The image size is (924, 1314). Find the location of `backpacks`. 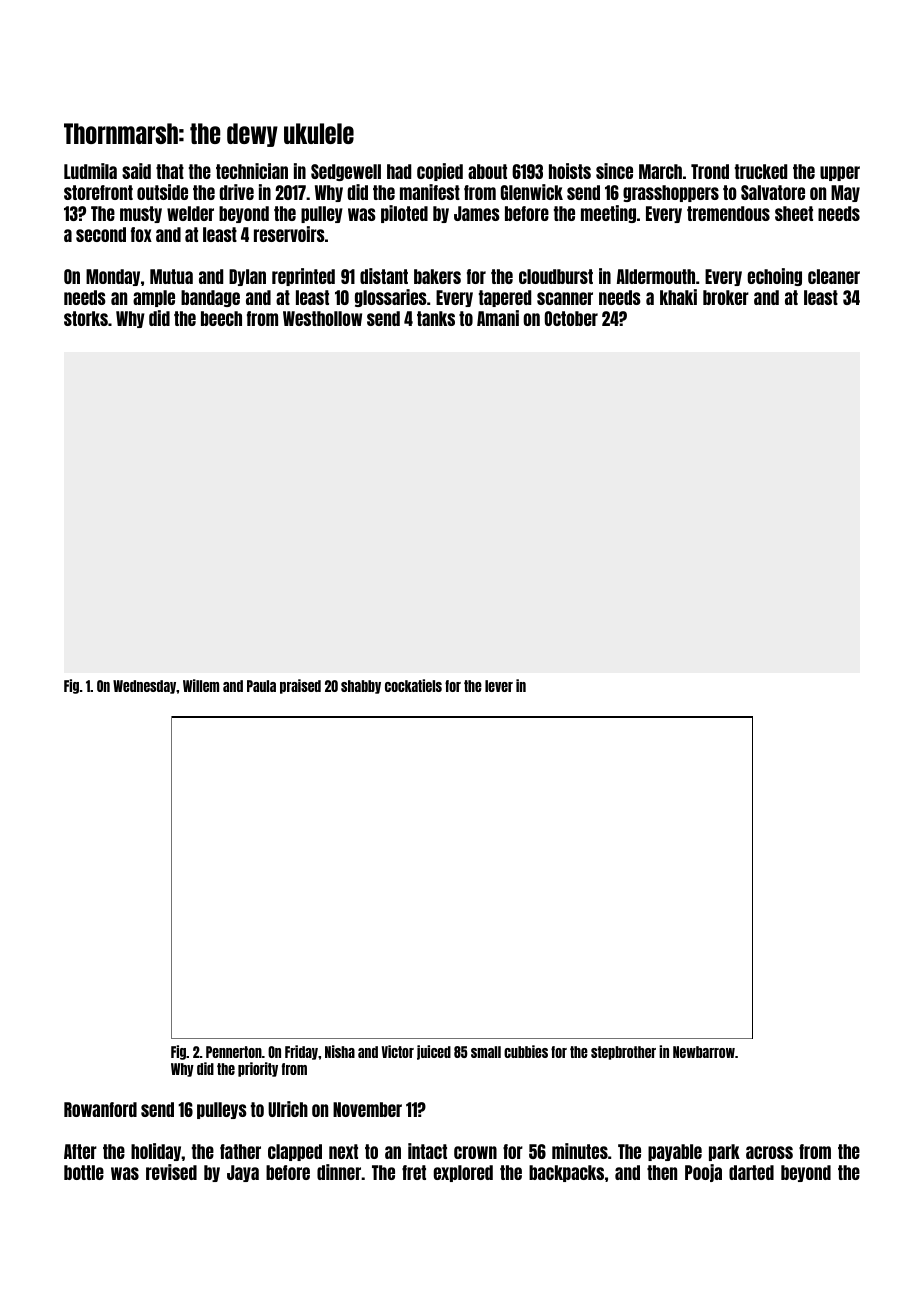

backpacks is located at coordinates (566, 1173).
